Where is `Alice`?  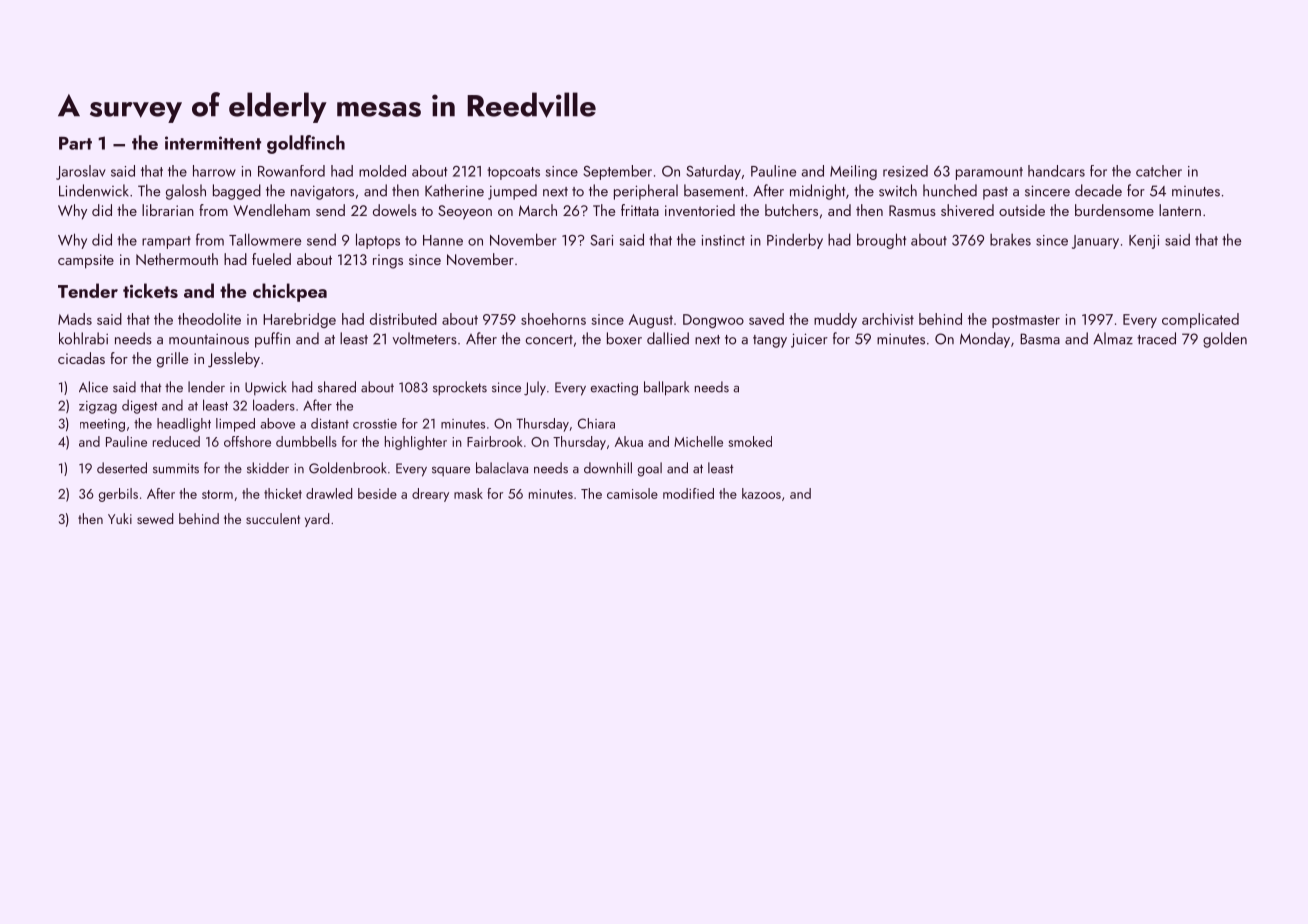 Alice is located at coordinates (93, 387).
